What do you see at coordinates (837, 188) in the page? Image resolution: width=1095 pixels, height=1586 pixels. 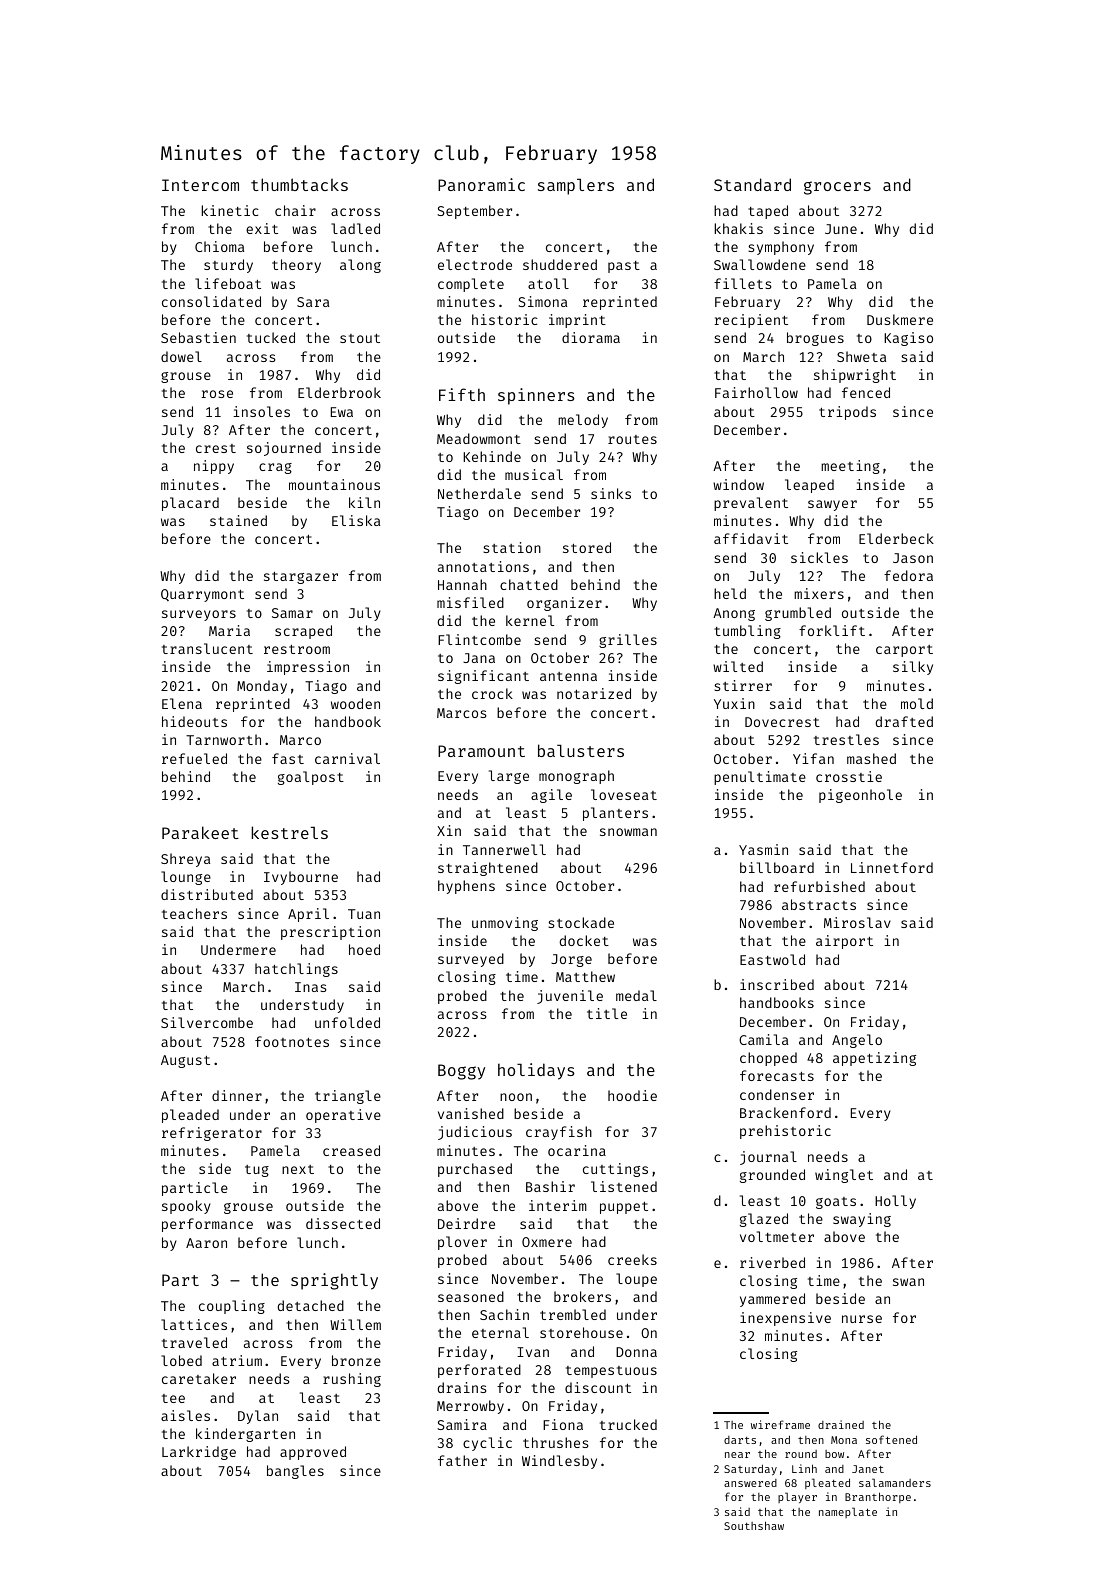 I see `grocers` at bounding box center [837, 188].
